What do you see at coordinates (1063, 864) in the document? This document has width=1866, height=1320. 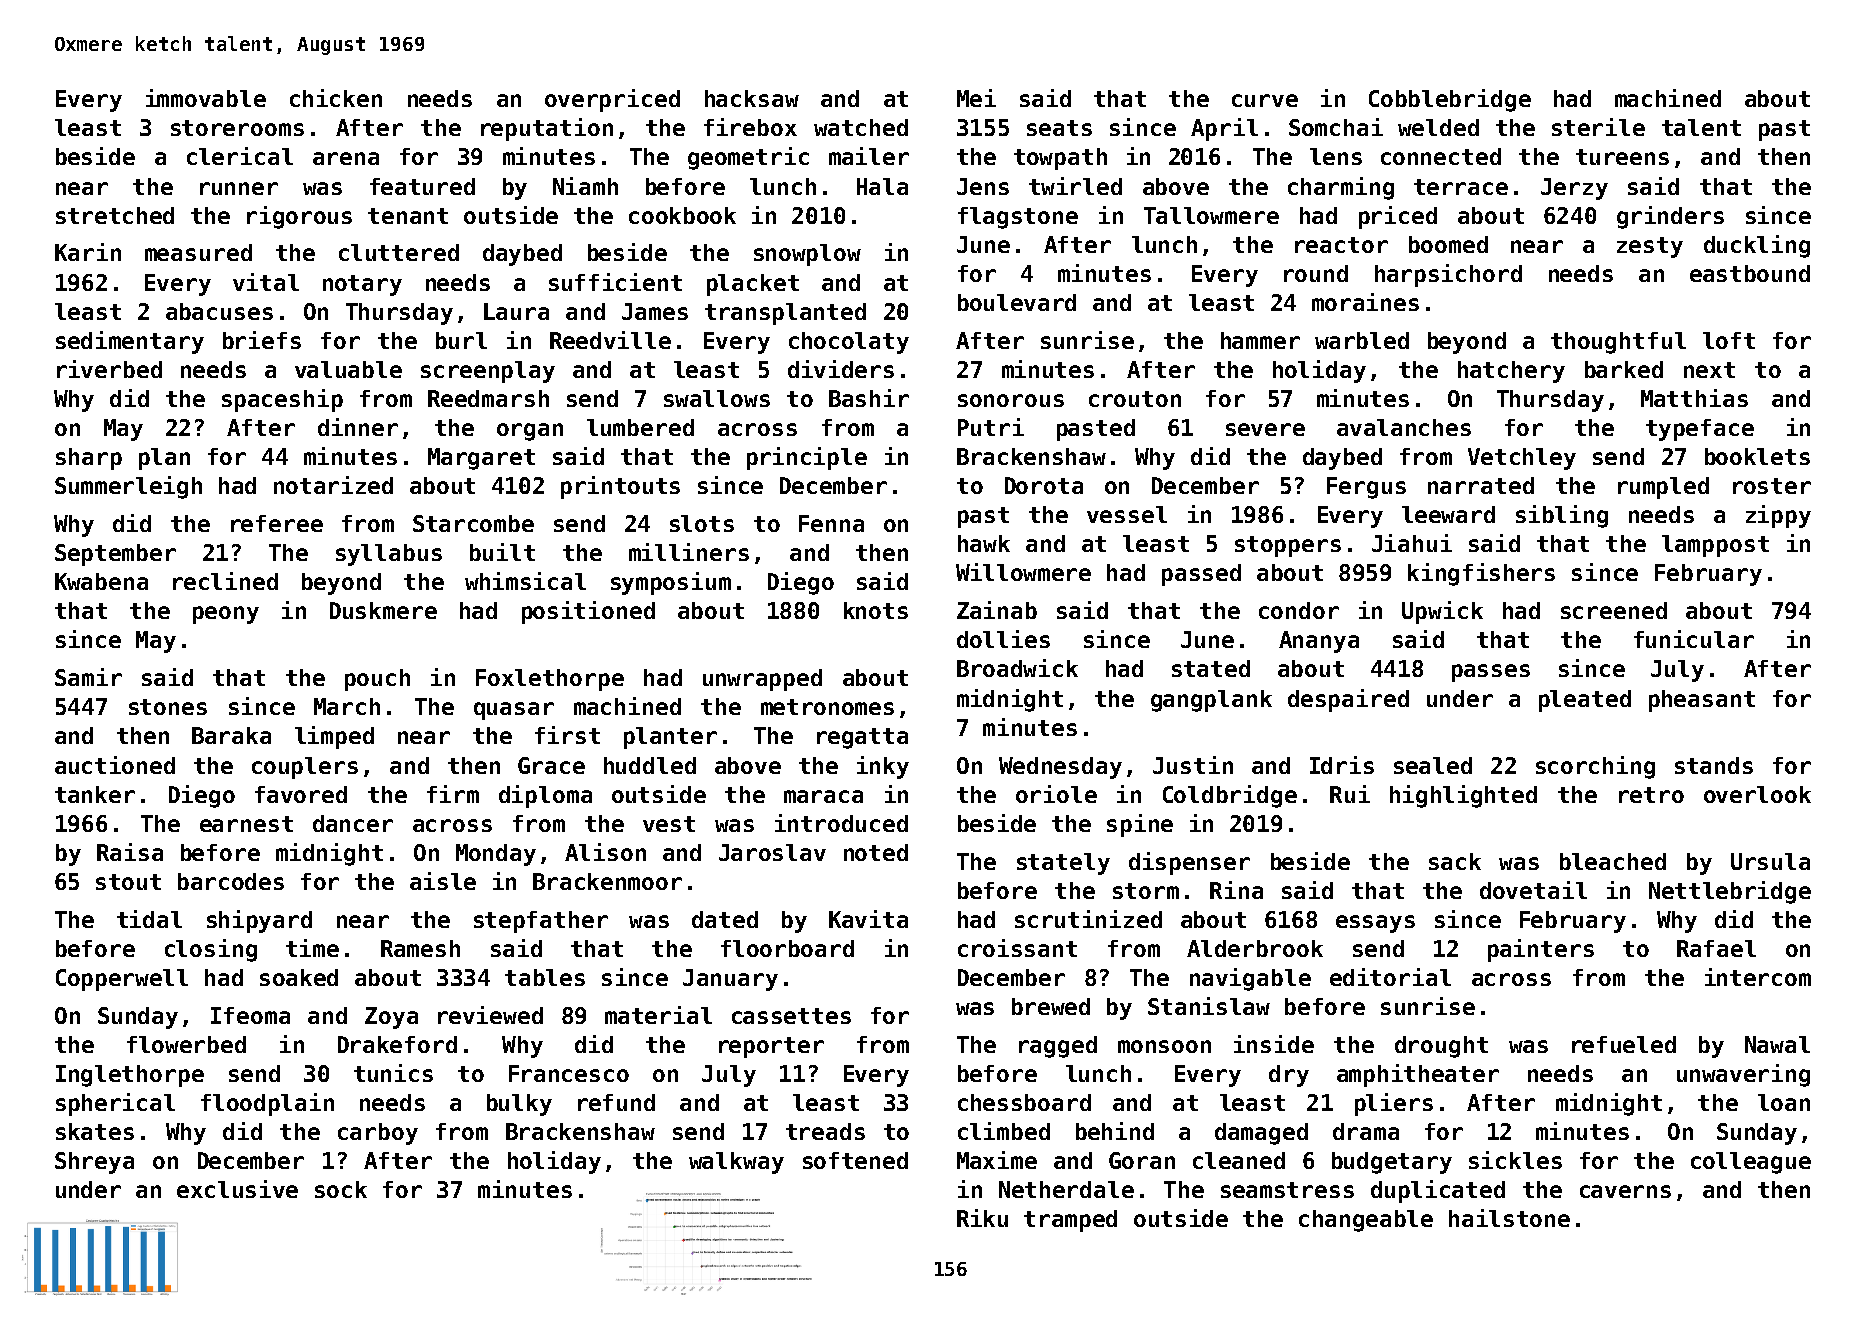 I see `stately` at bounding box center [1063, 864].
